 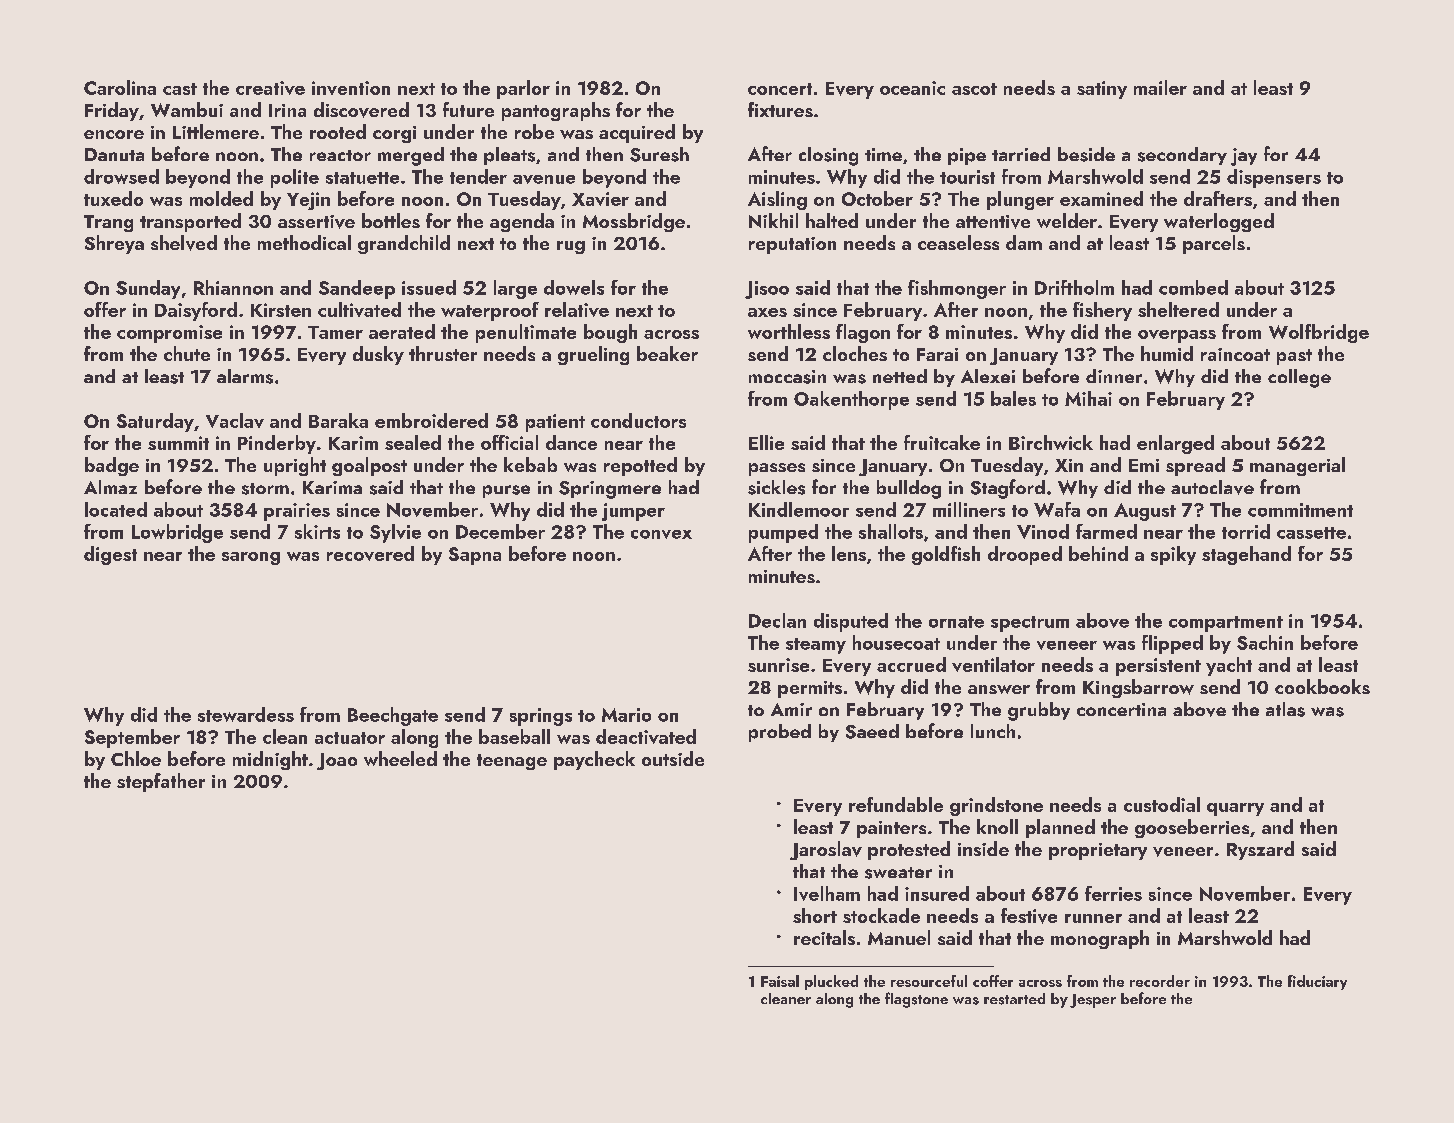 I want to click on Vinod, so click(x=1043, y=531).
